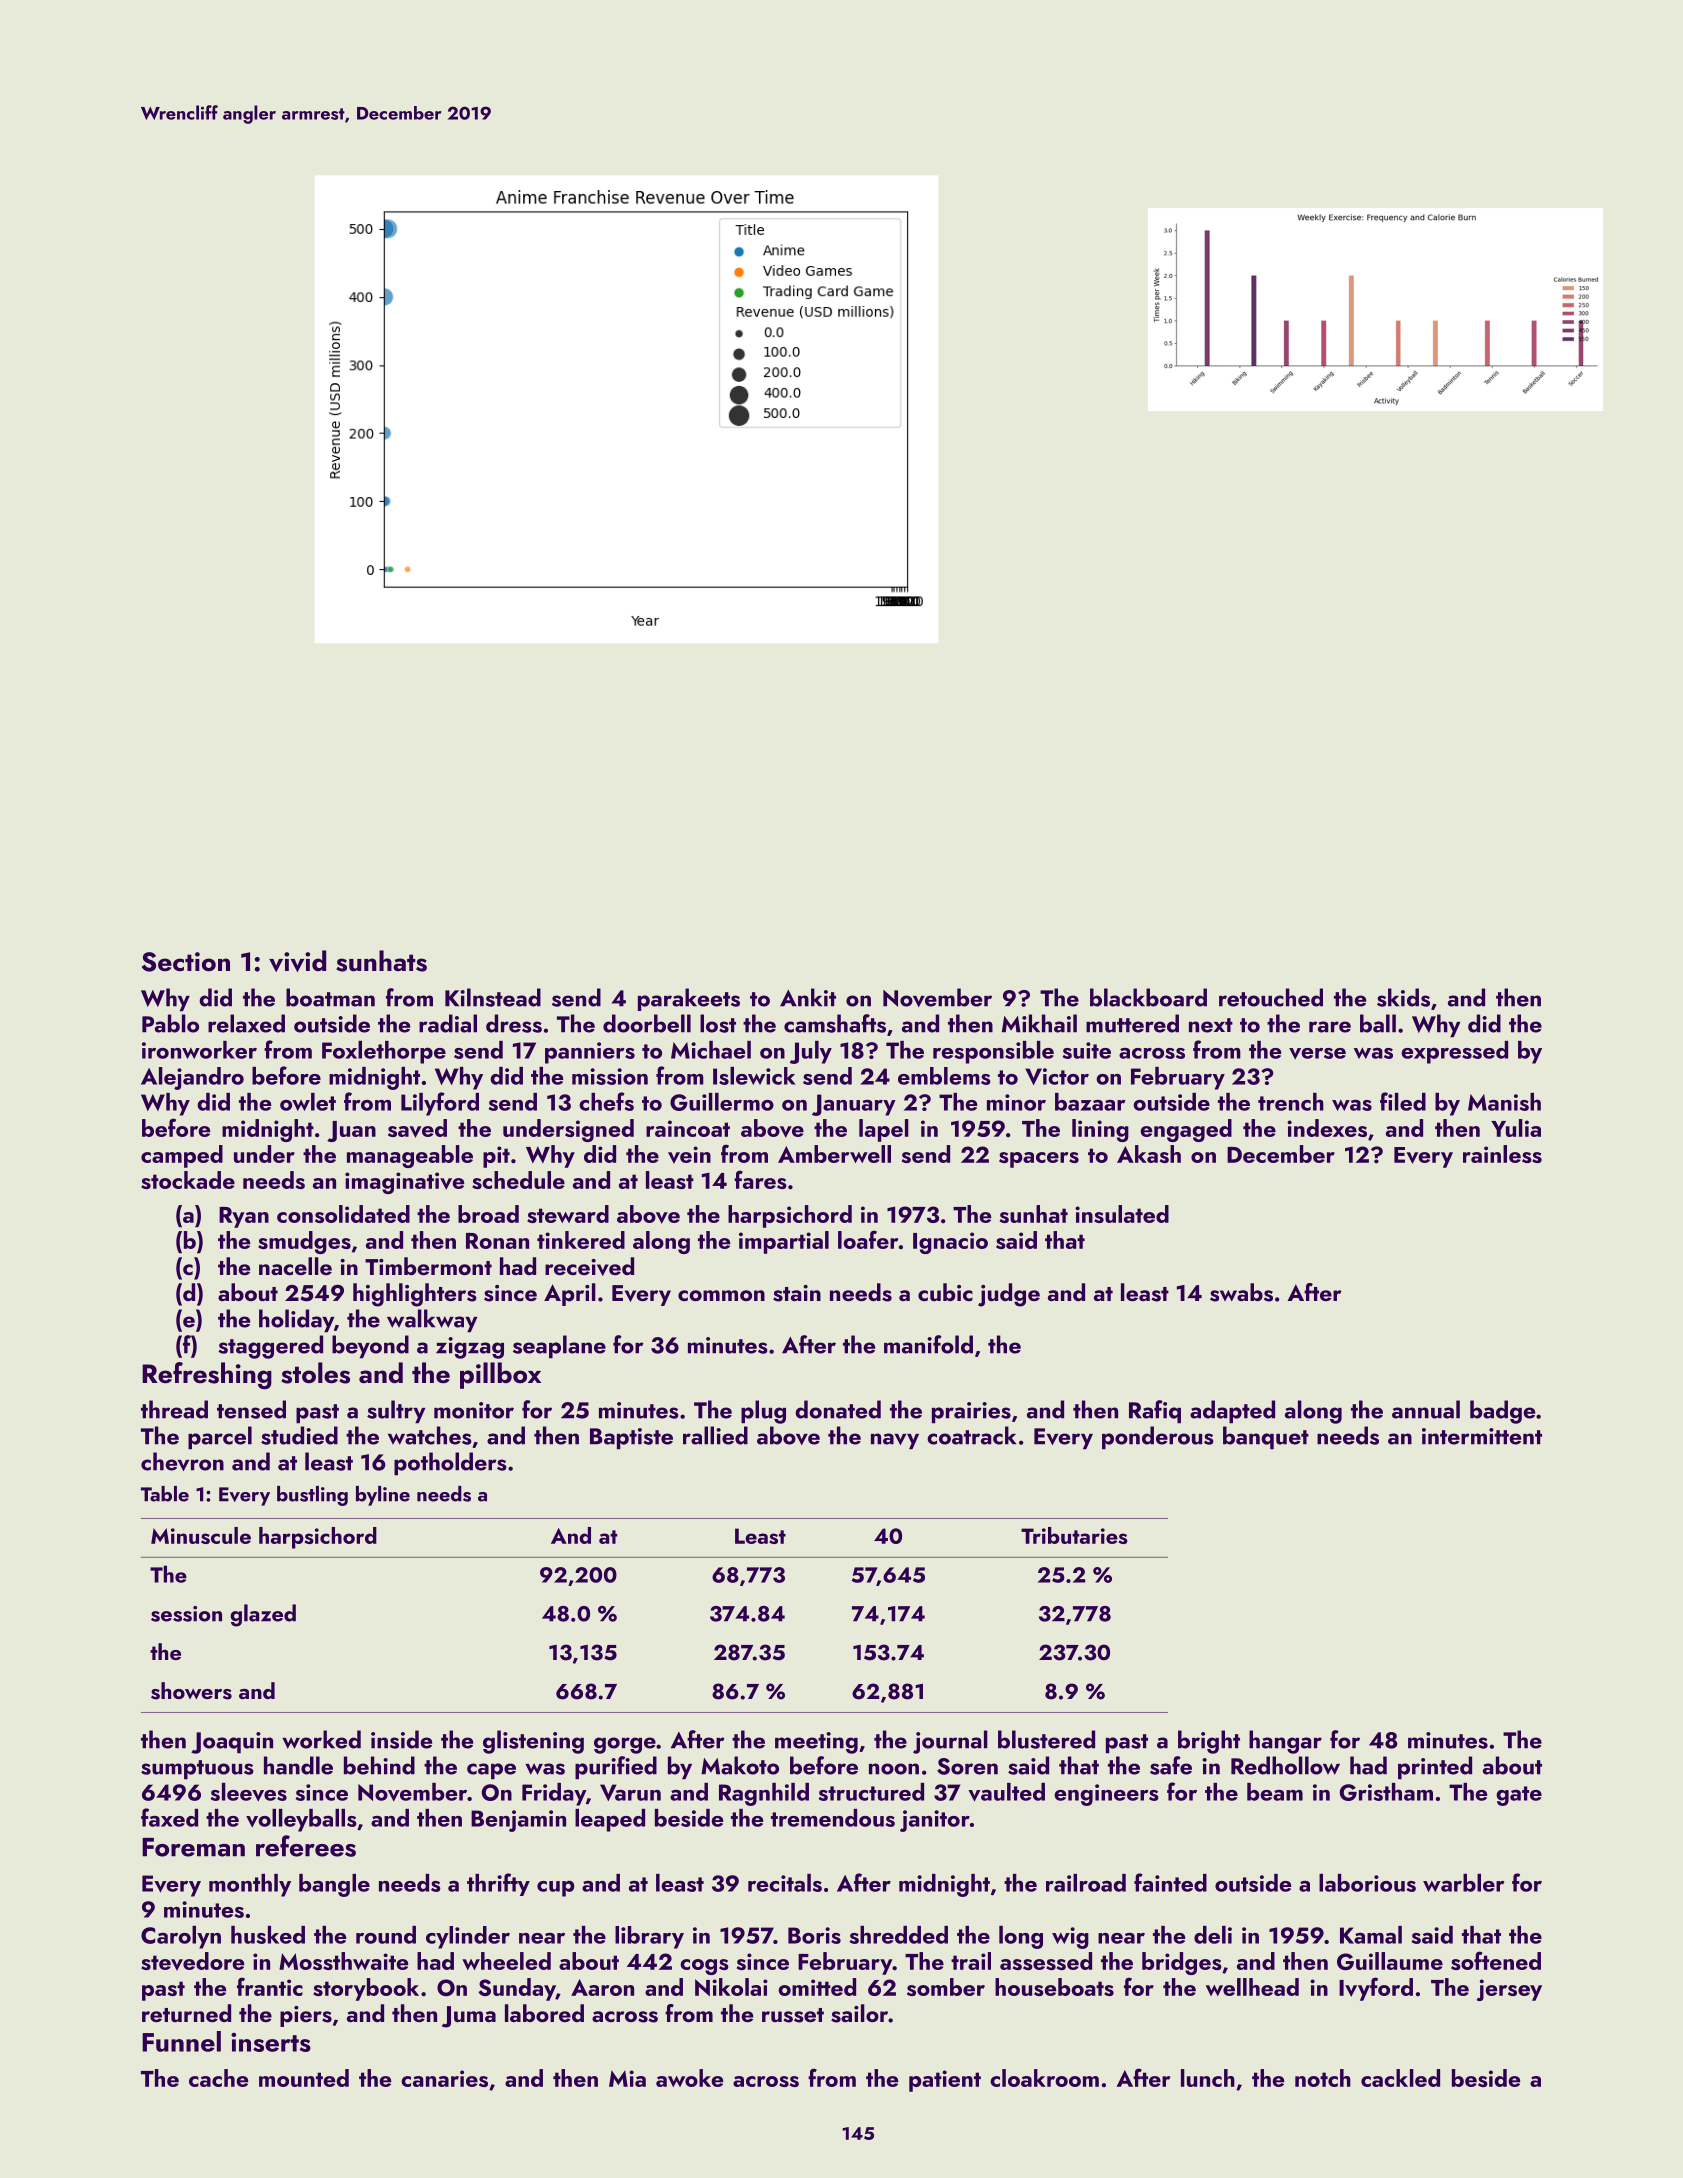 Image resolution: width=1683 pixels, height=2178 pixels. Describe the element at coordinates (297, 961) in the document. I see `vivid` at that location.
